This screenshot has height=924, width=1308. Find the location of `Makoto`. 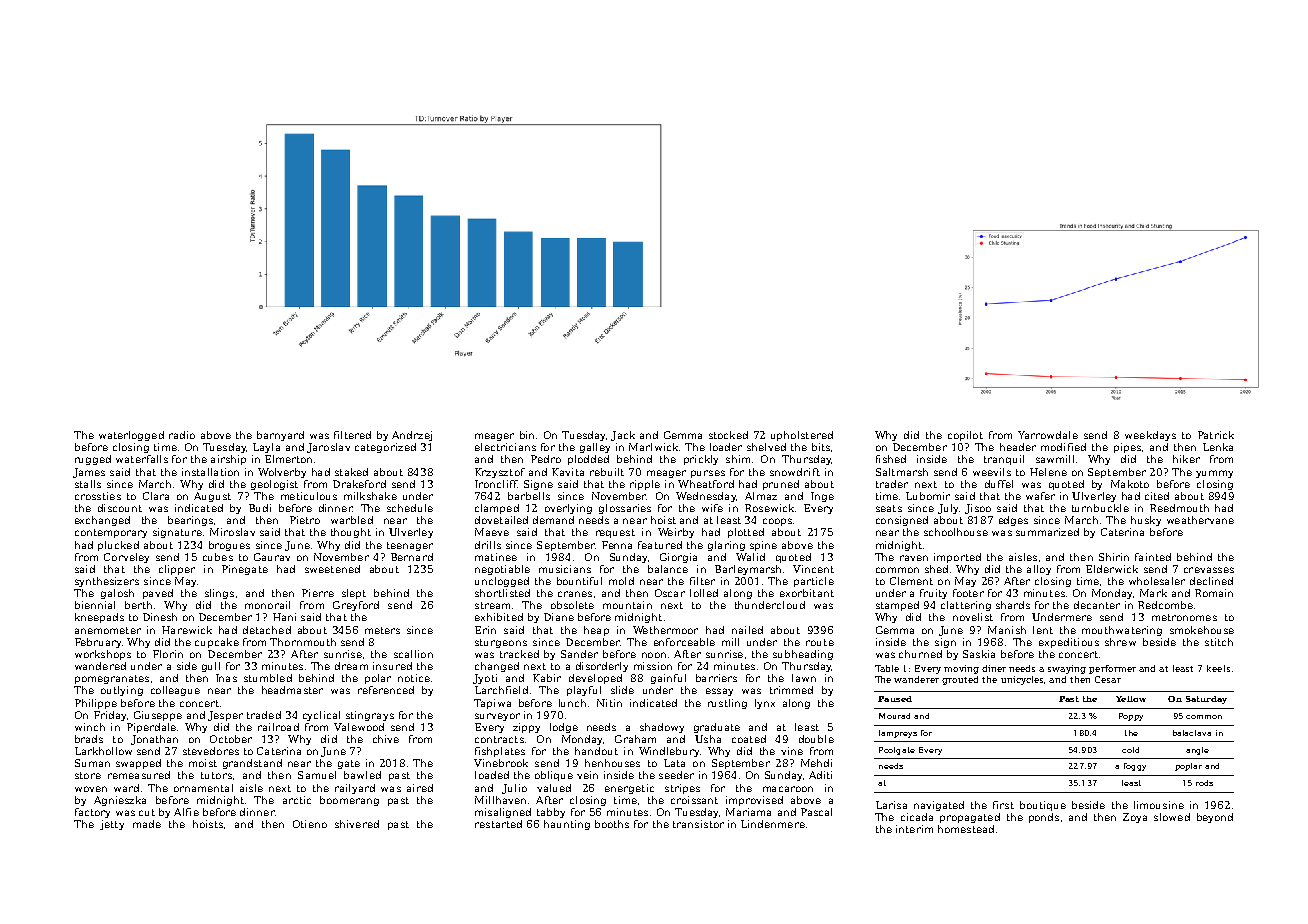

Makoto is located at coordinates (1130, 484).
